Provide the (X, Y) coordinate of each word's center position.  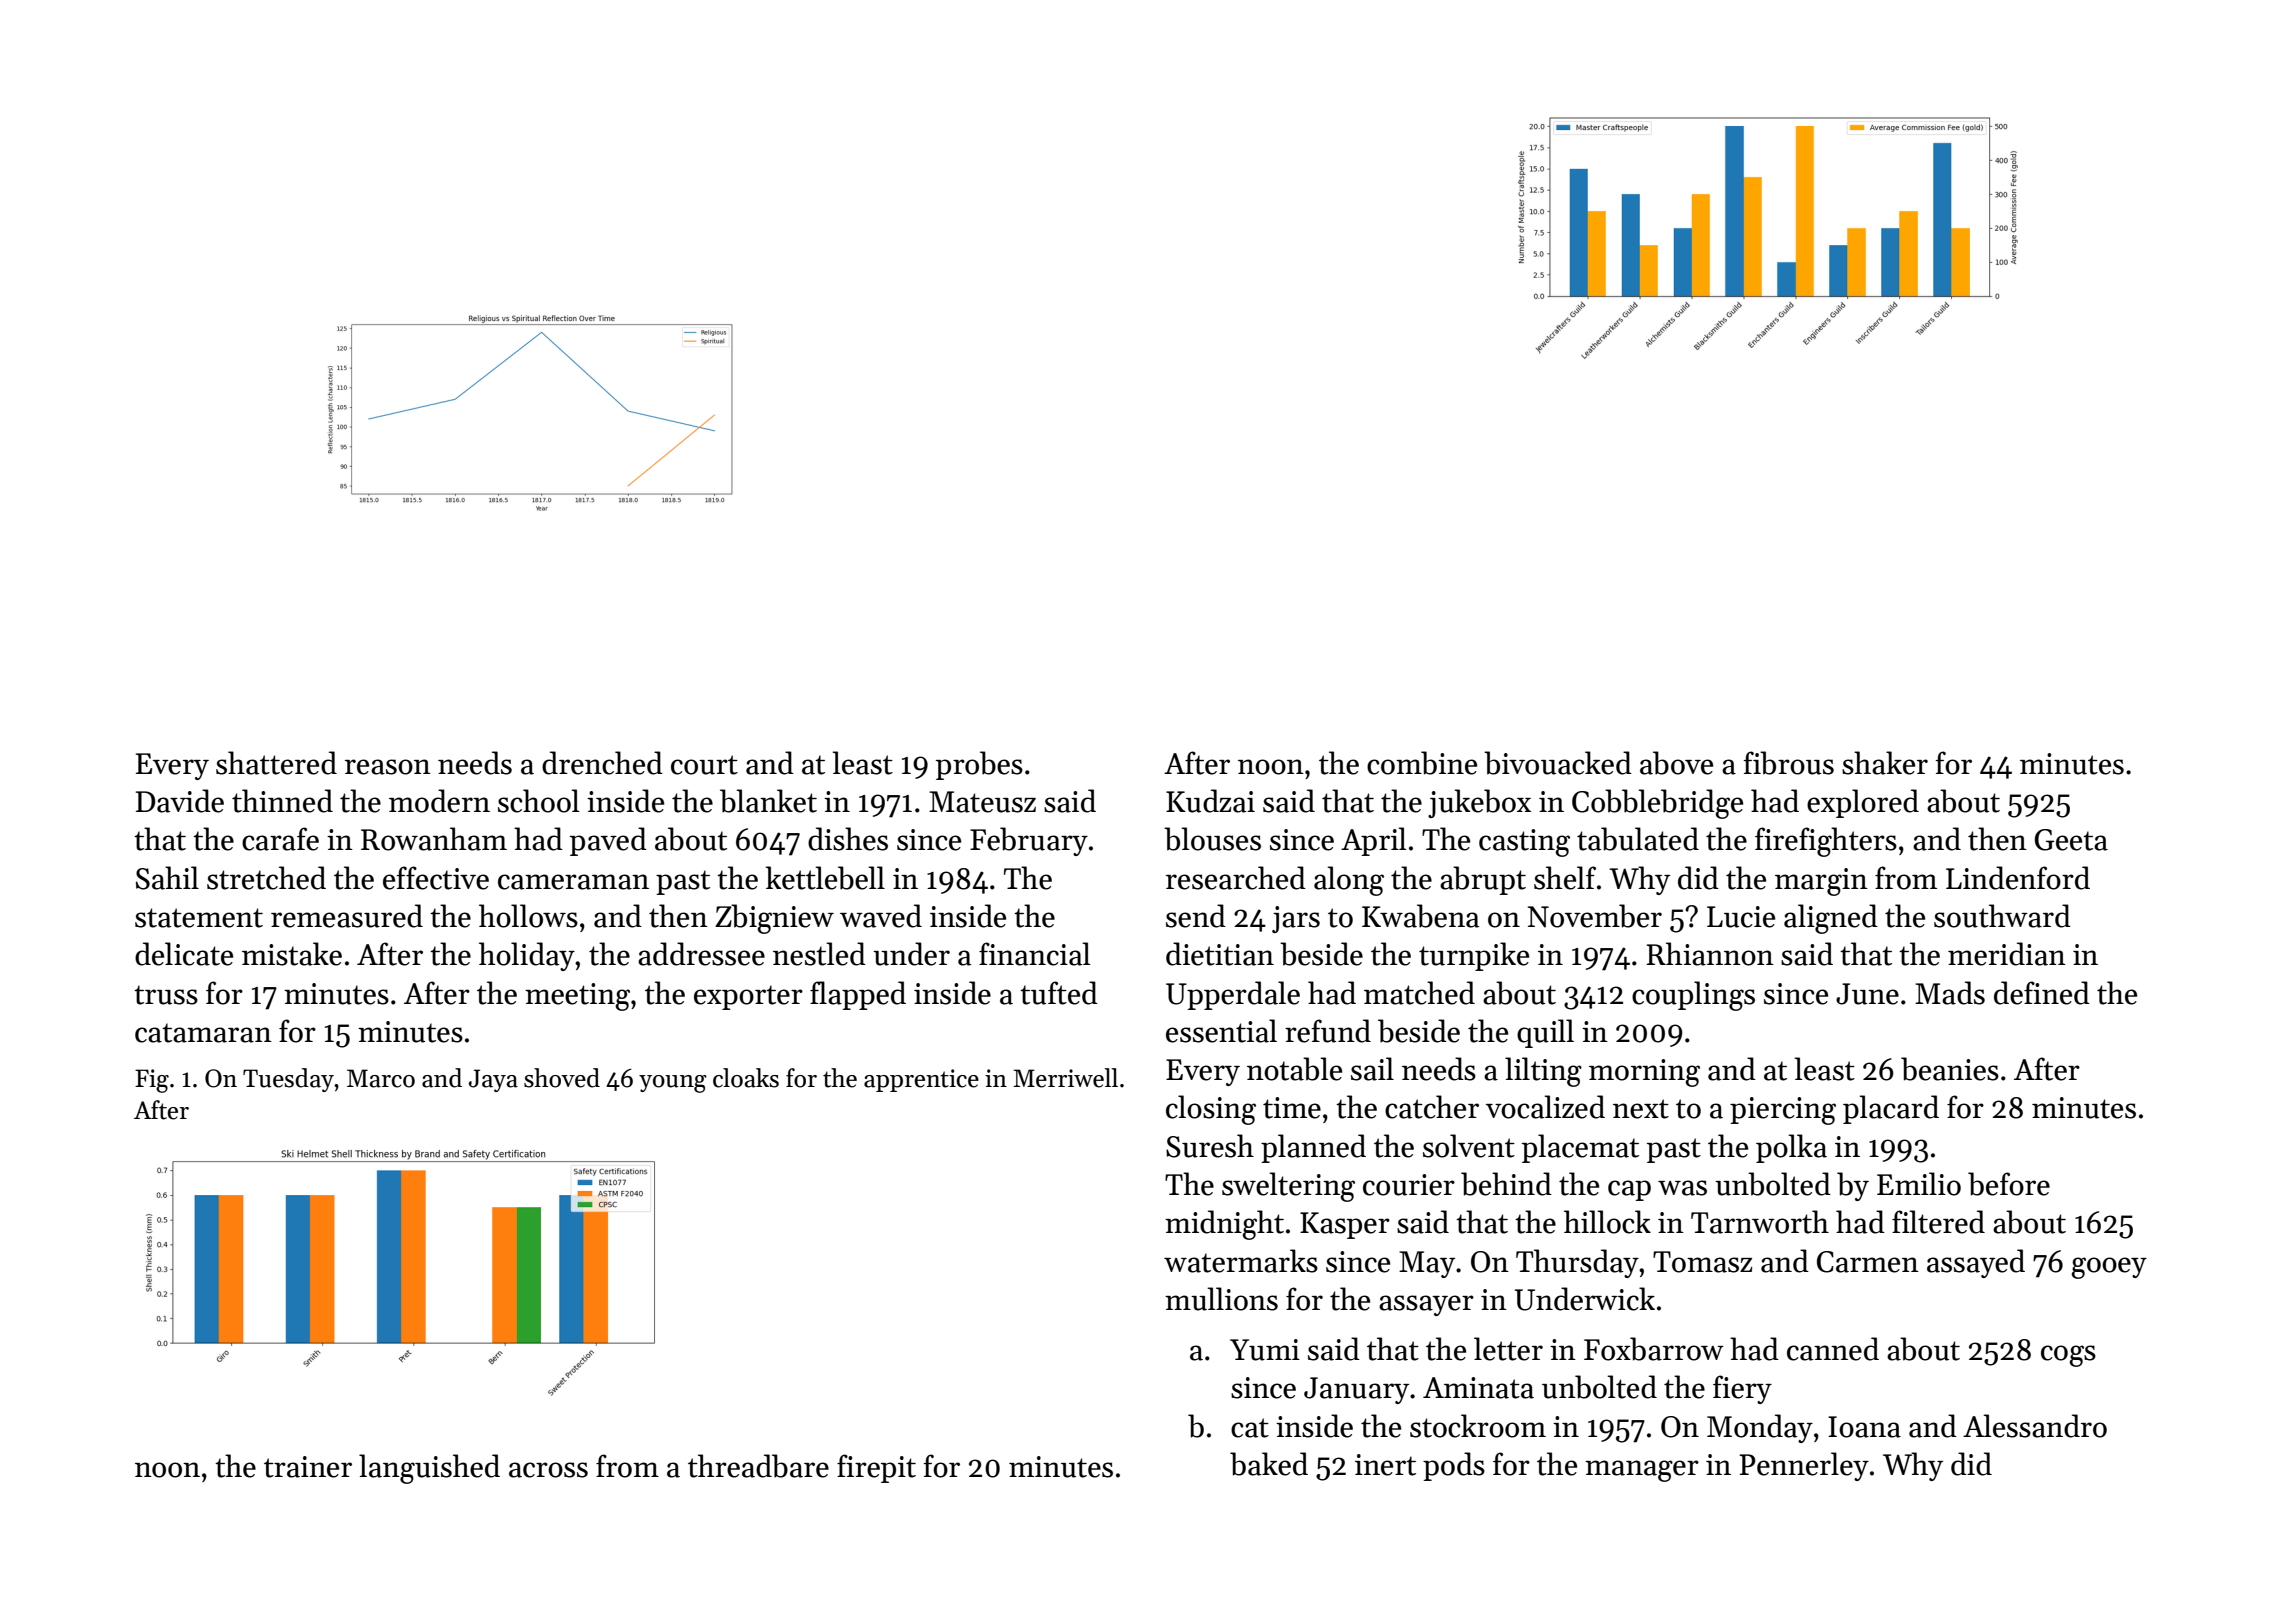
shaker (1885, 763)
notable (1294, 1069)
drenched (602, 763)
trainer (308, 1467)
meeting (577, 997)
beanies (1950, 1069)
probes (979, 765)
